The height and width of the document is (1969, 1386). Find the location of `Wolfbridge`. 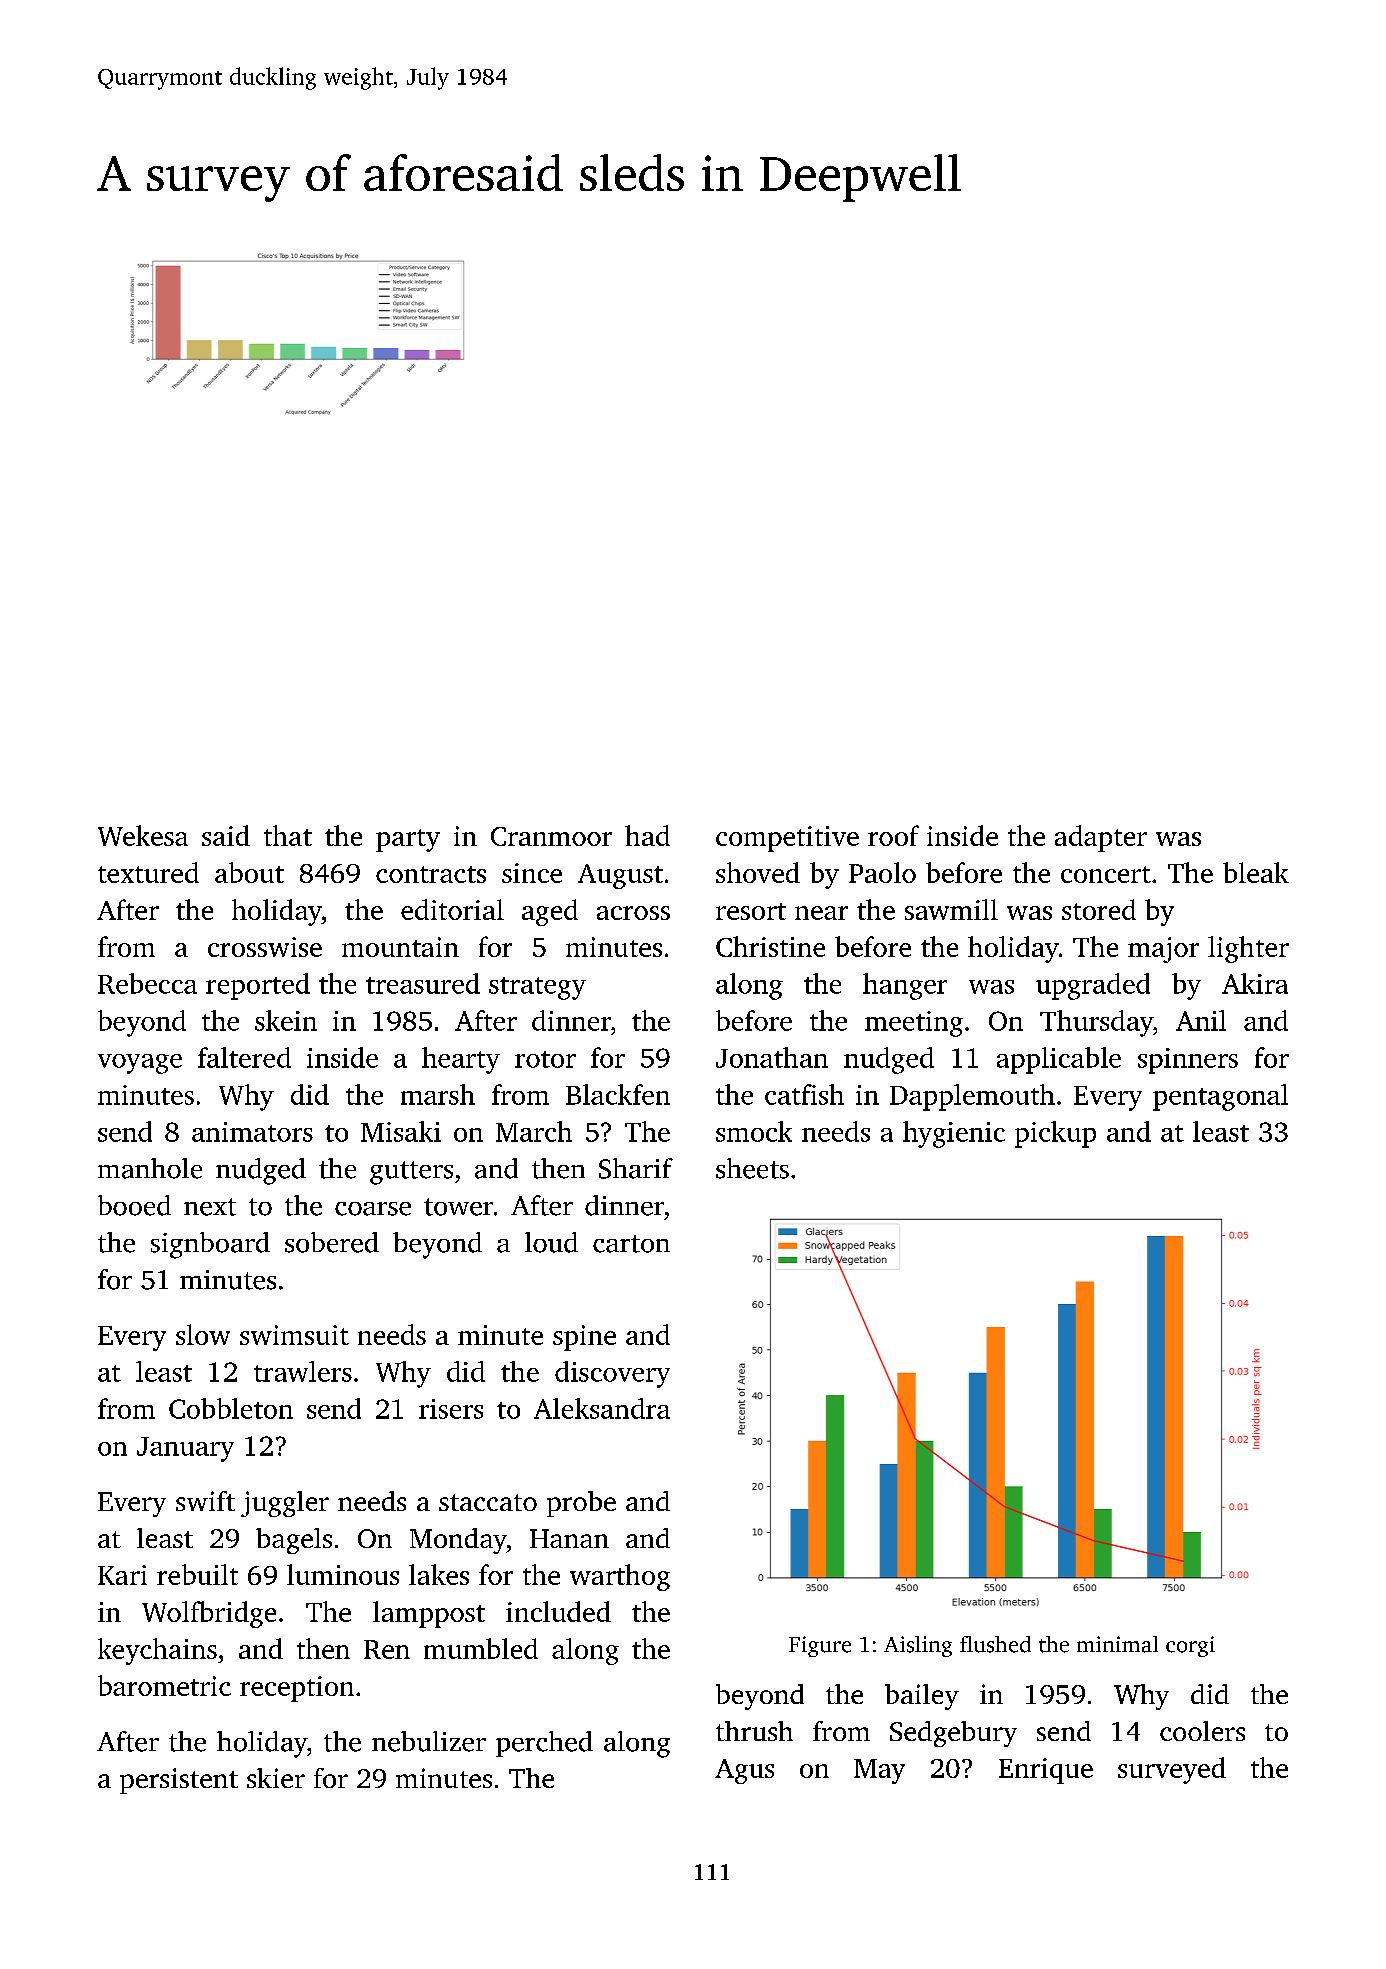

Wolfbridge is located at coordinates (209, 1614).
